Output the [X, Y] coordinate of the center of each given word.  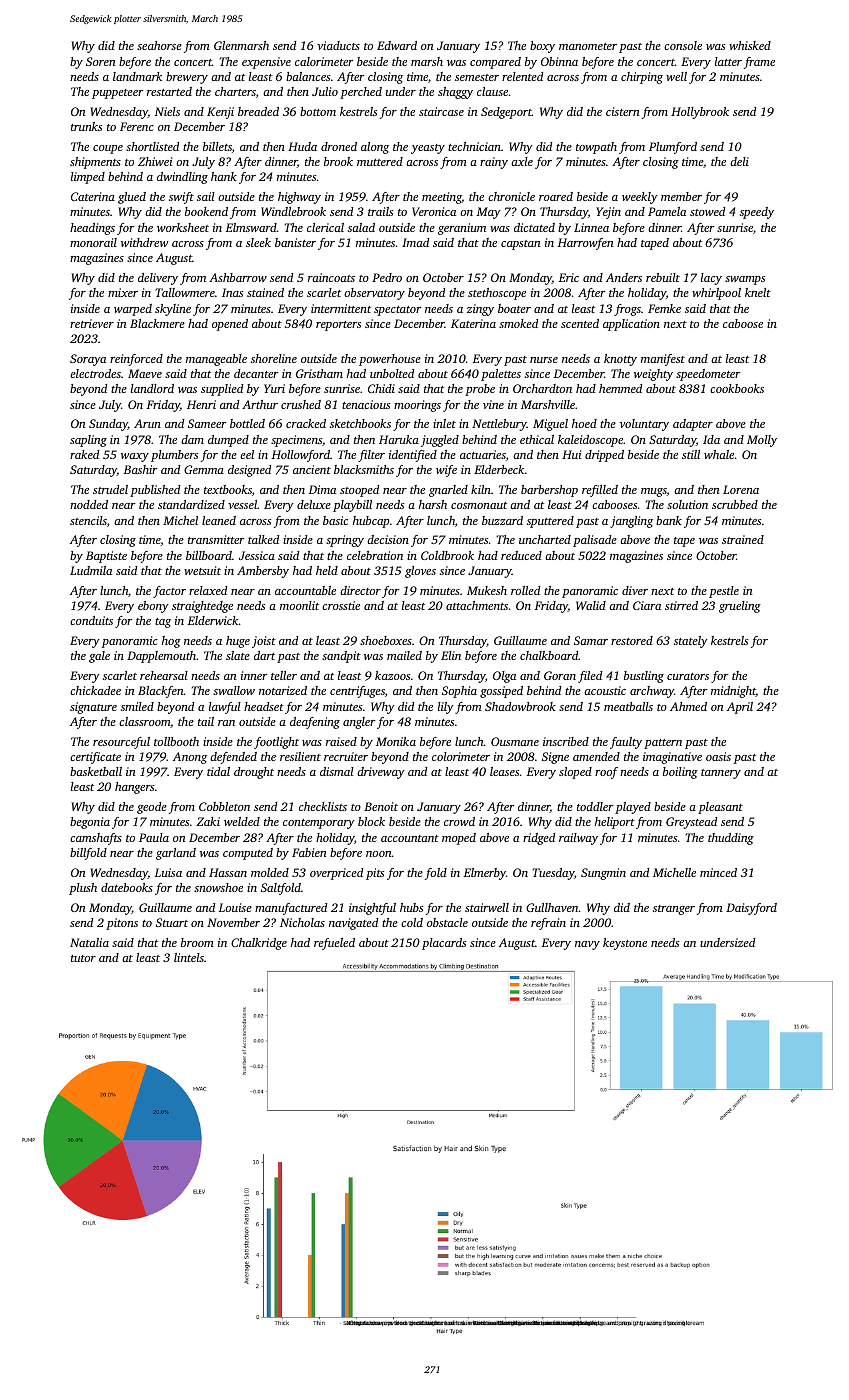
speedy [757, 213]
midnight [733, 692]
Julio [325, 91]
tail [206, 721]
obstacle [447, 922]
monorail [93, 242]
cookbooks [737, 388]
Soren [101, 61]
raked [84, 454]
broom [197, 942]
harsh [433, 504]
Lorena [741, 489]
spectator [398, 311]
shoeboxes [386, 640]
